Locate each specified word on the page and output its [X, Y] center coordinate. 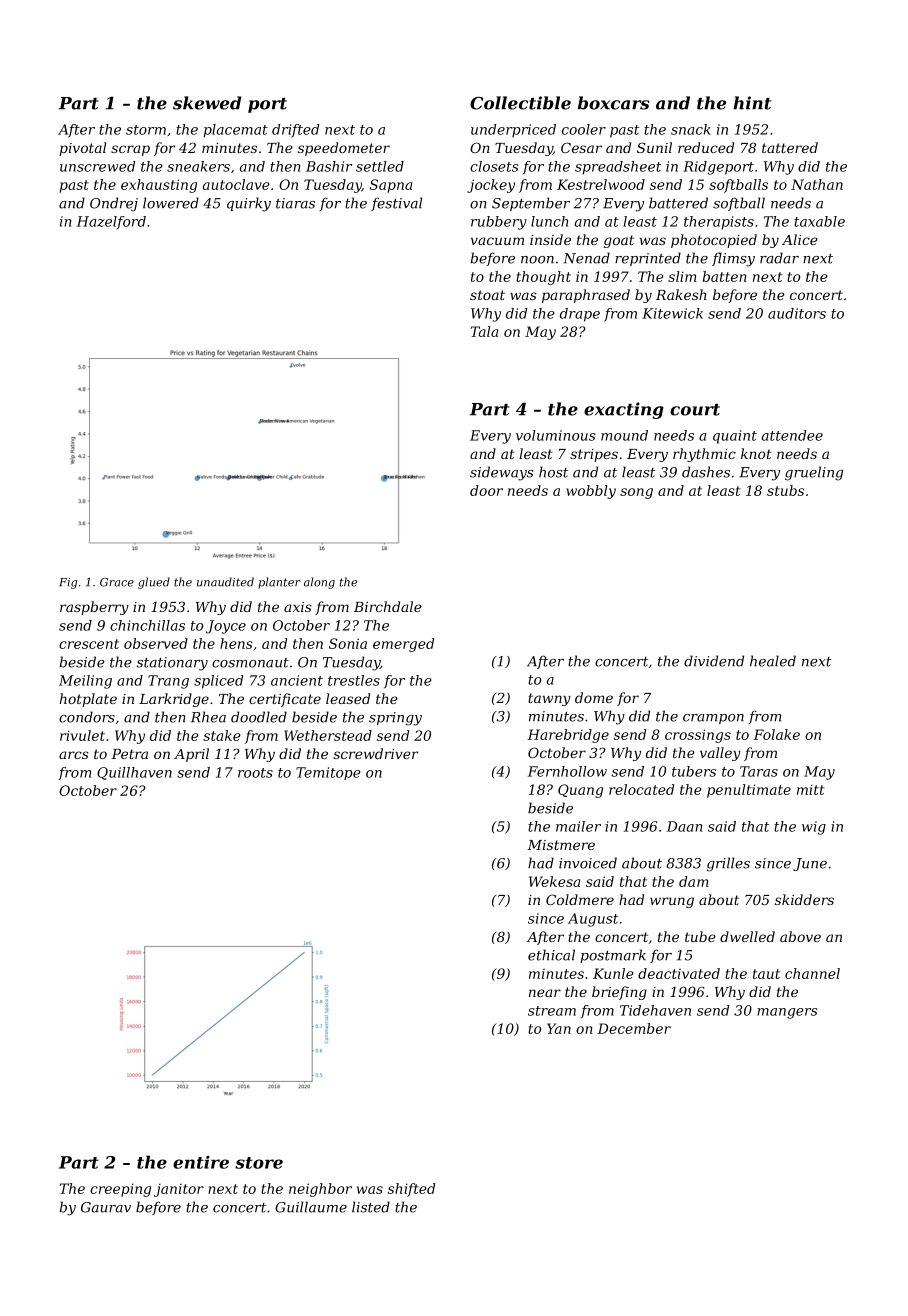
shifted [411, 1190]
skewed [207, 103]
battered [678, 203]
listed [371, 1207]
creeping [120, 1190]
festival [396, 204]
